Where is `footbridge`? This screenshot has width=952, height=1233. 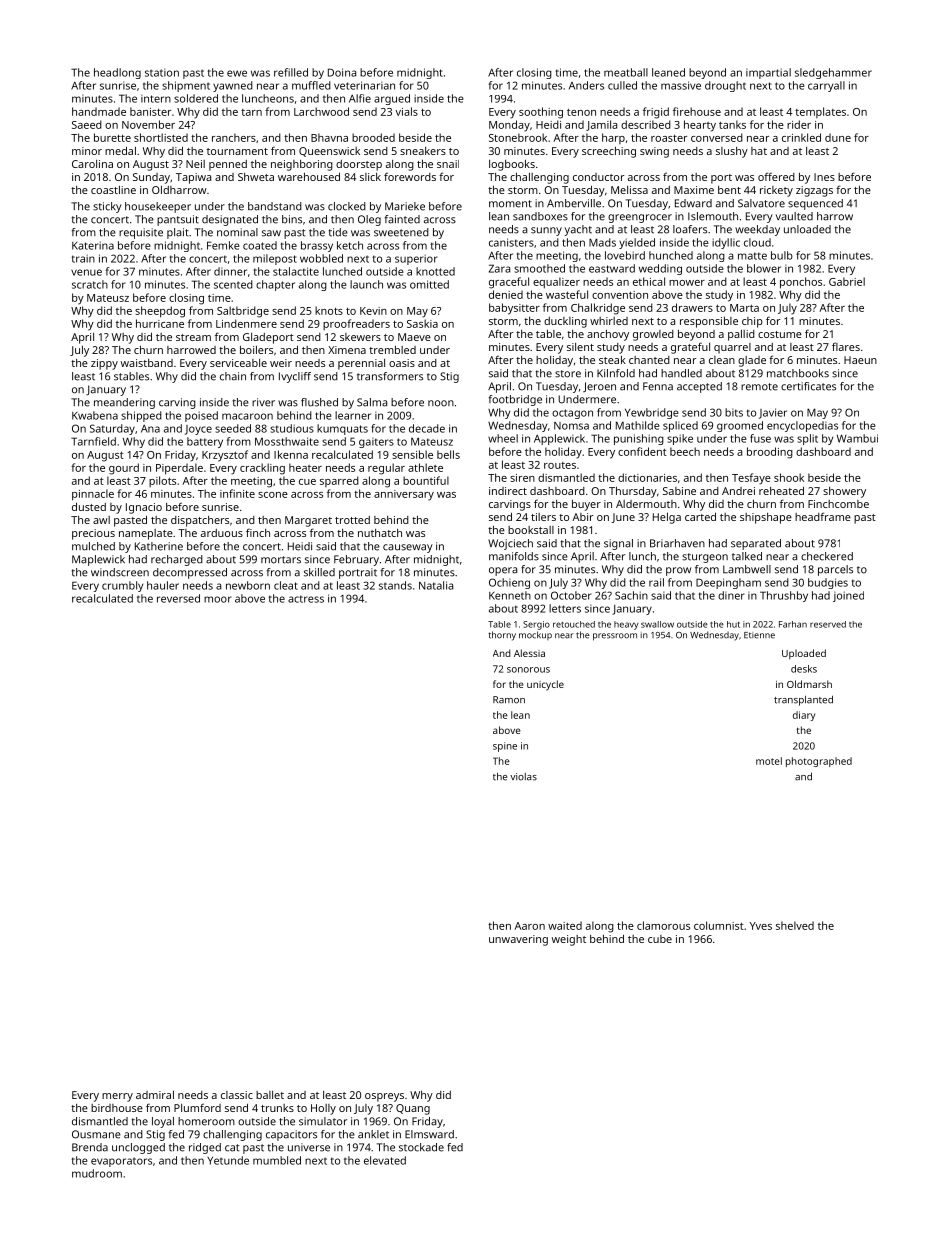
footbridge is located at coordinates (515, 400).
